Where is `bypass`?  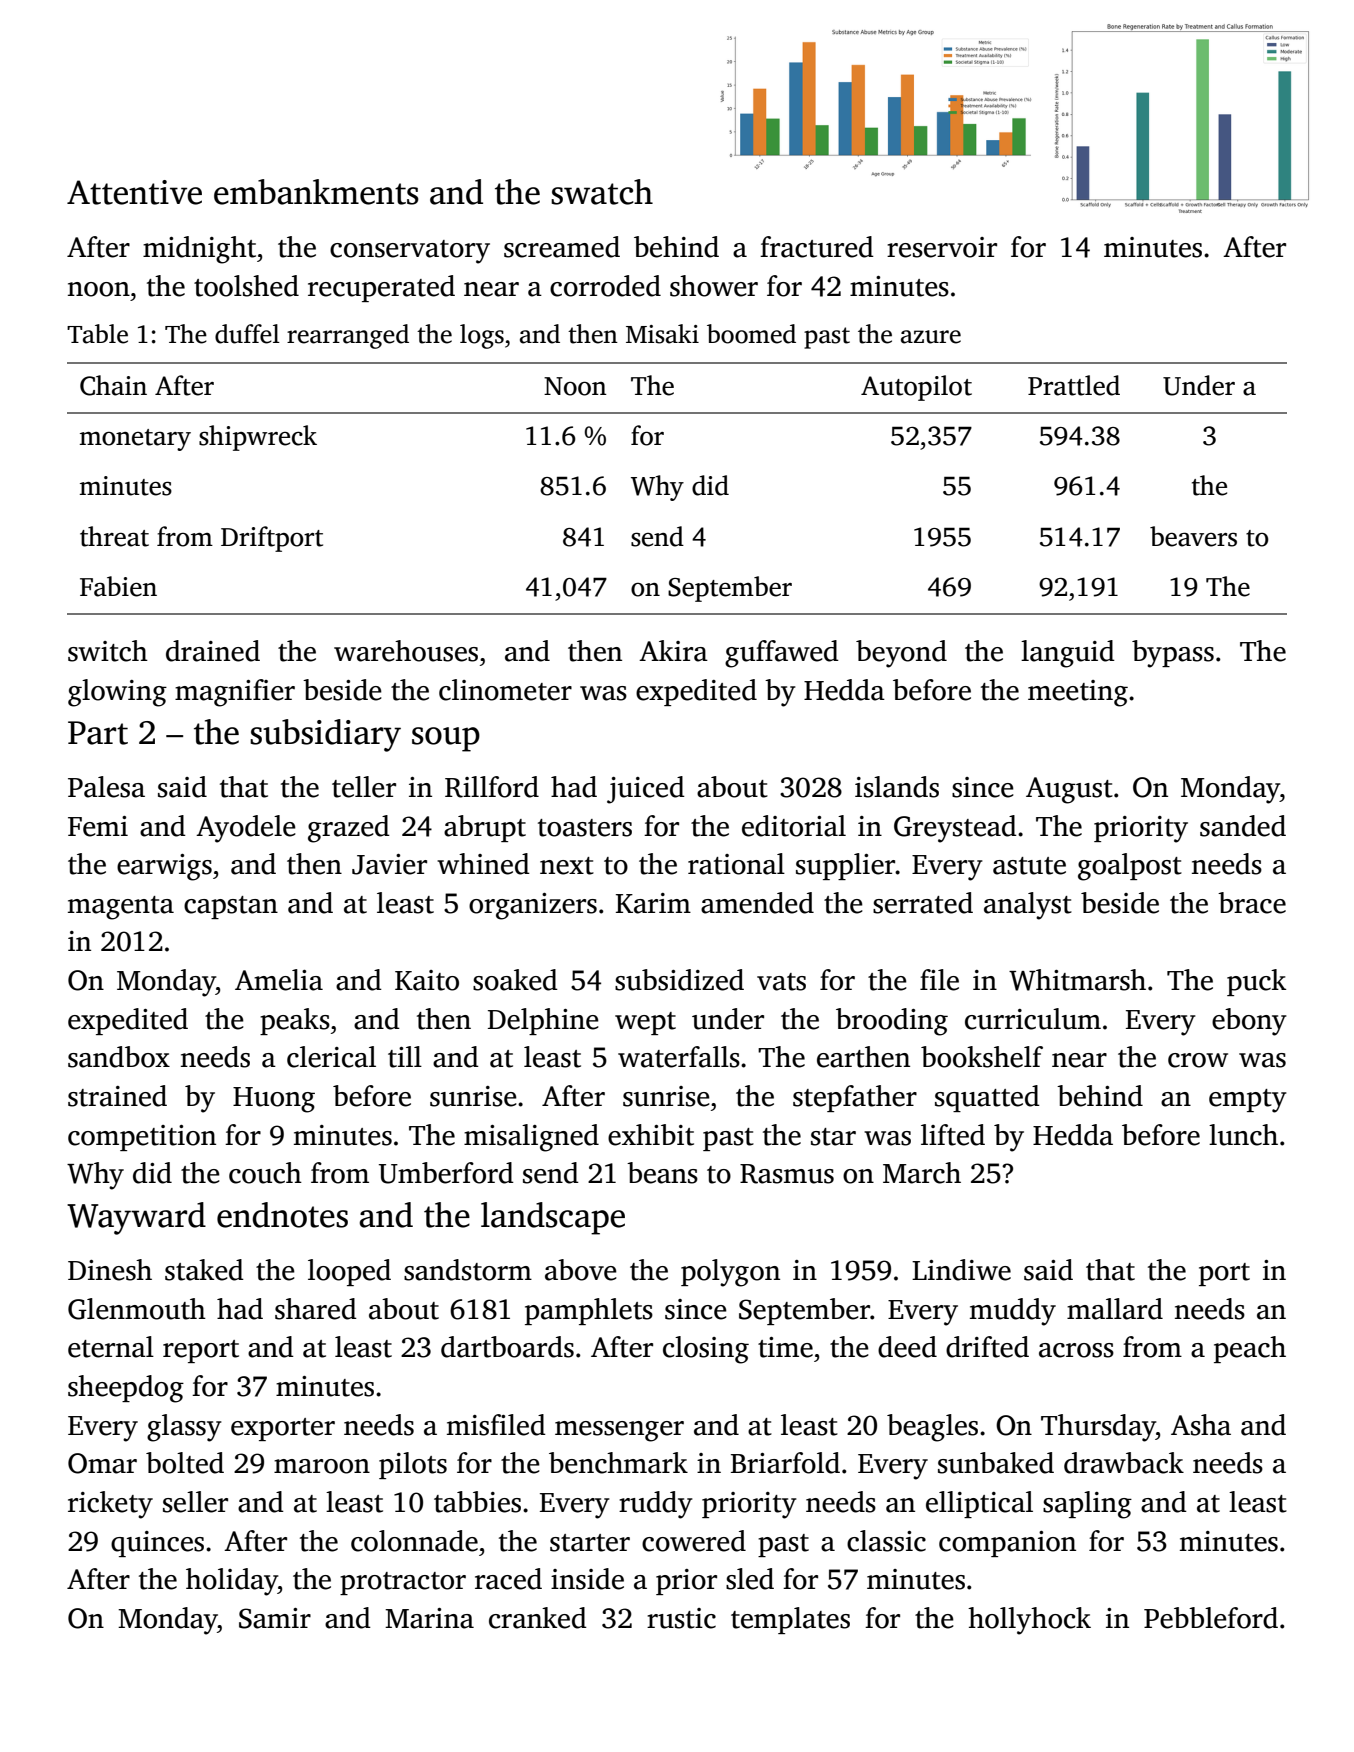 bypass is located at coordinates (1173, 654).
